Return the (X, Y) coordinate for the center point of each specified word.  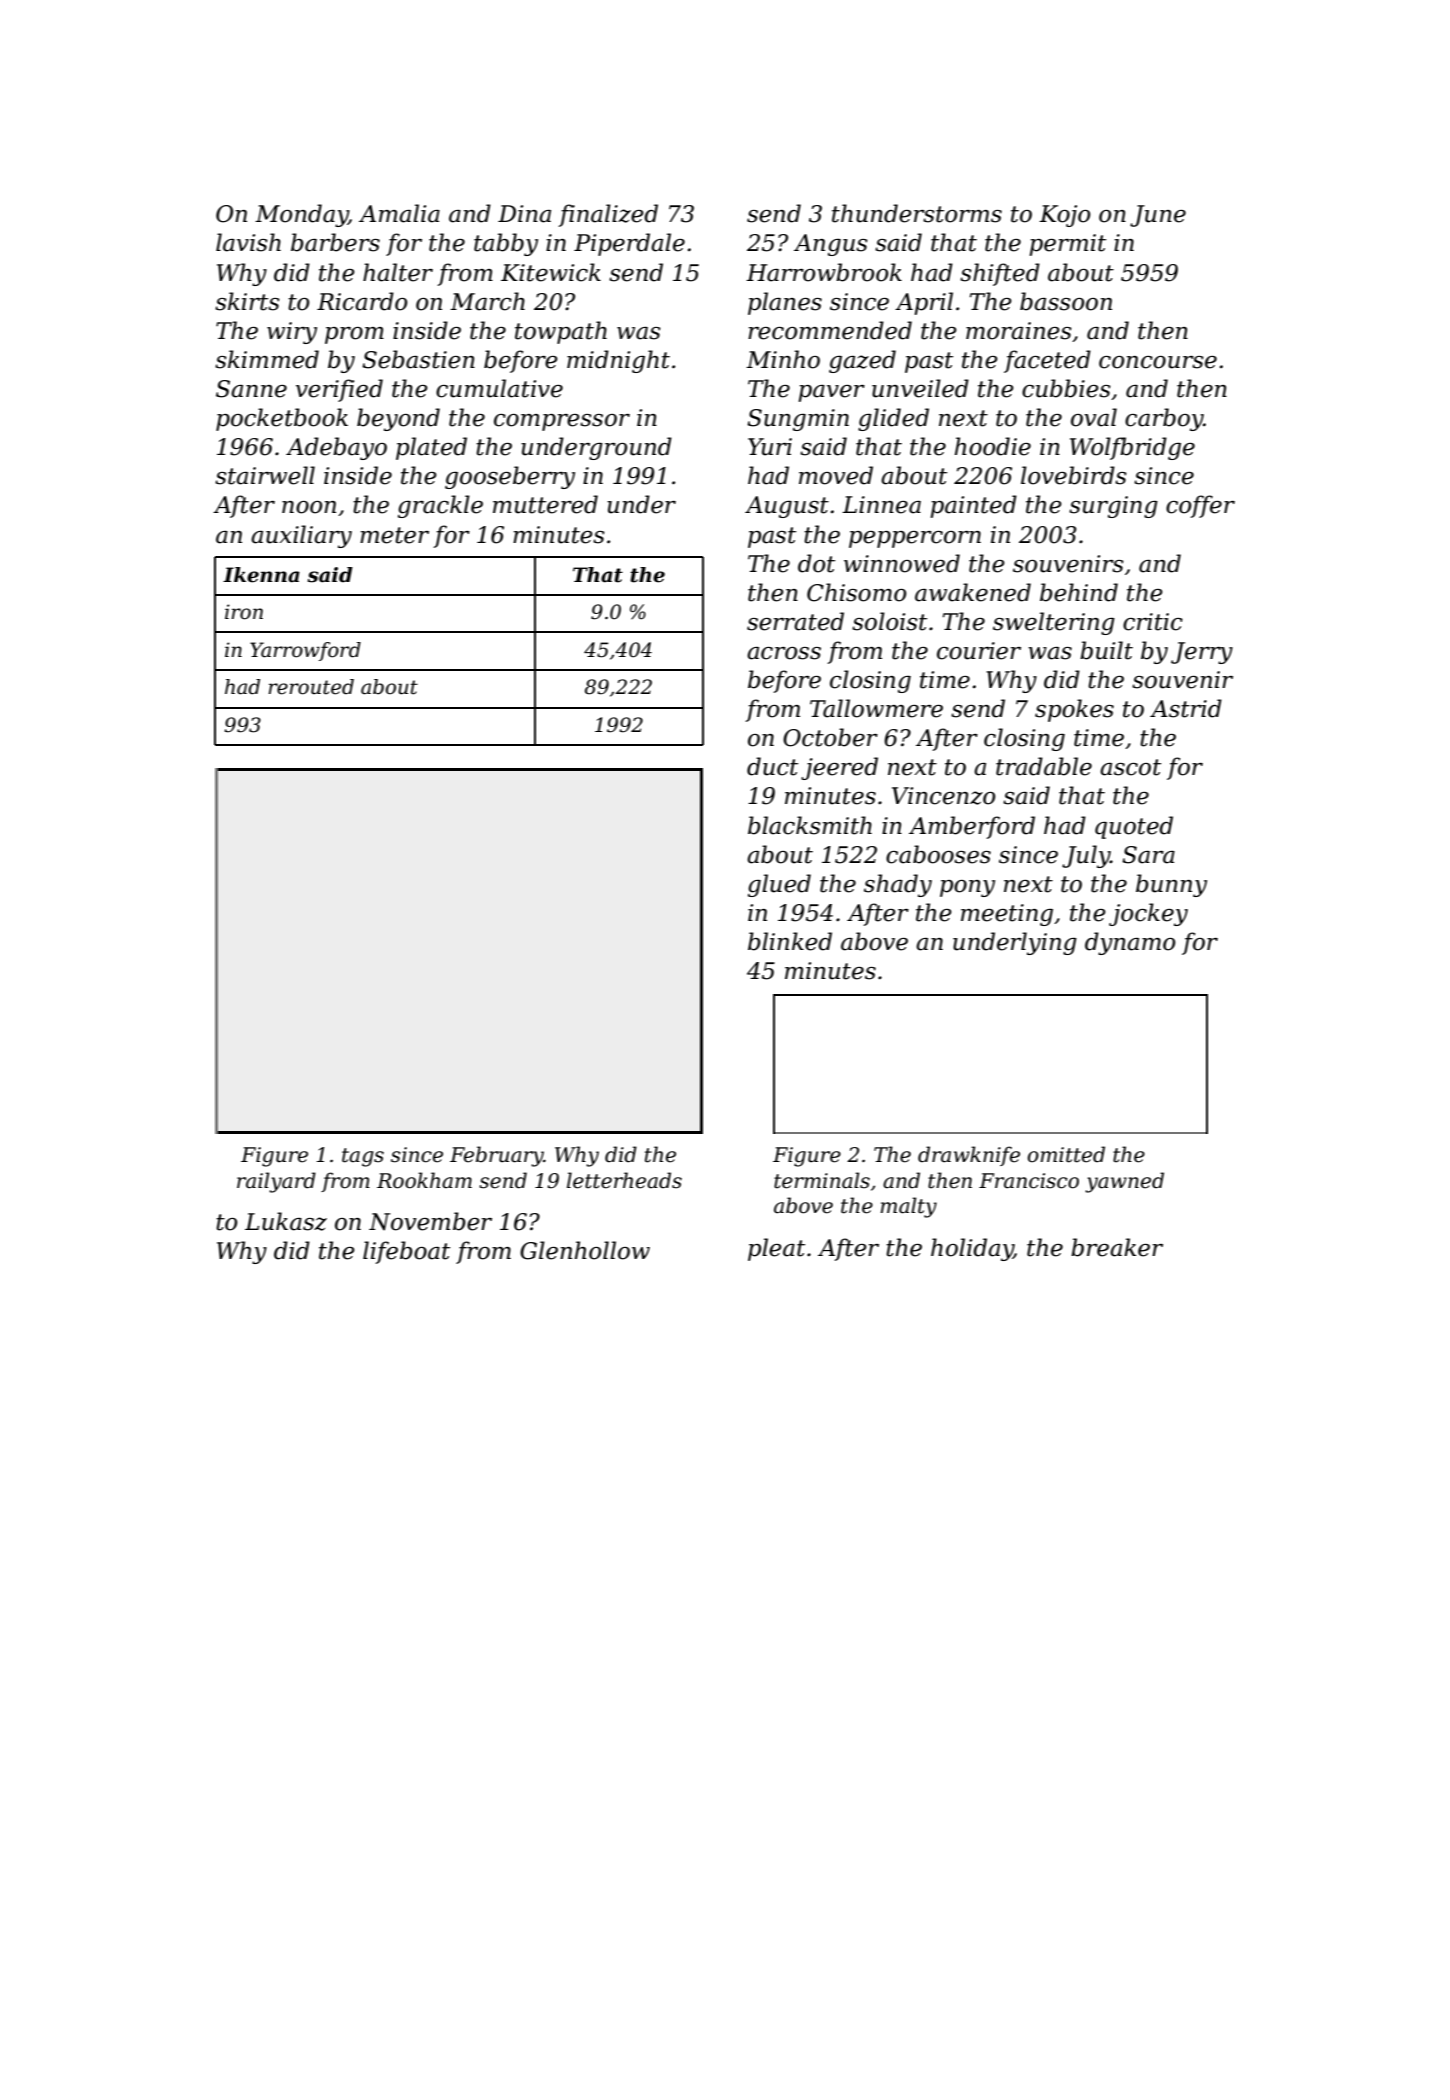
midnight (618, 361)
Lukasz (286, 1221)
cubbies (1066, 388)
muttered (545, 504)
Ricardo (362, 301)
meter (394, 535)
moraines (1019, 331)
